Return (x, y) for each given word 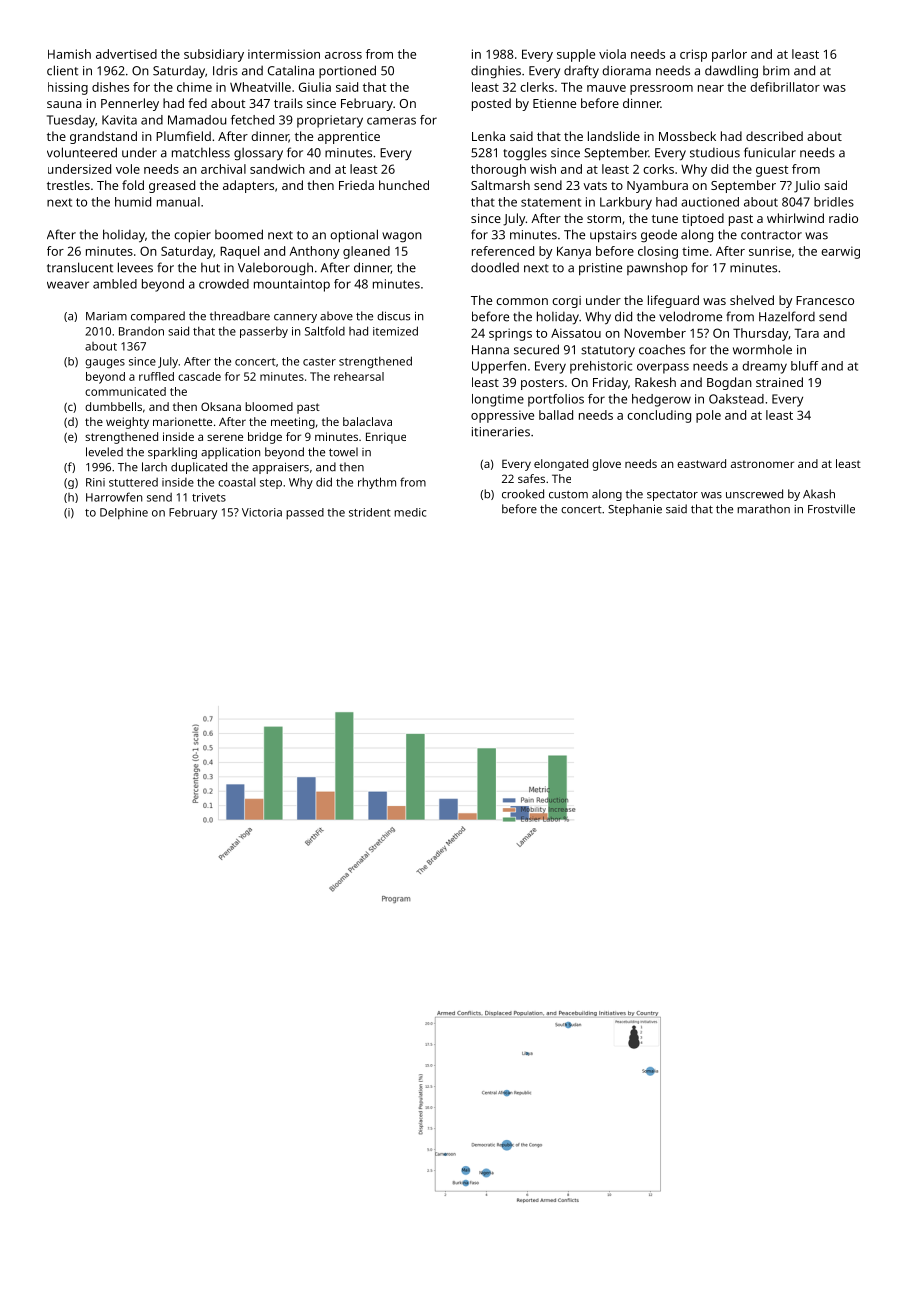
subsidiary (214, 55)
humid (133, 202)
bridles (834, 202)
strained (779, 382)
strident (370, 512)
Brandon (141, 331)
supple (576, 55)
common (522, 301)
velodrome (690, 316)
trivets (209, 497)
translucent (80, 267)
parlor (729, 55)
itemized (395, 331)
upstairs (613, 236)
